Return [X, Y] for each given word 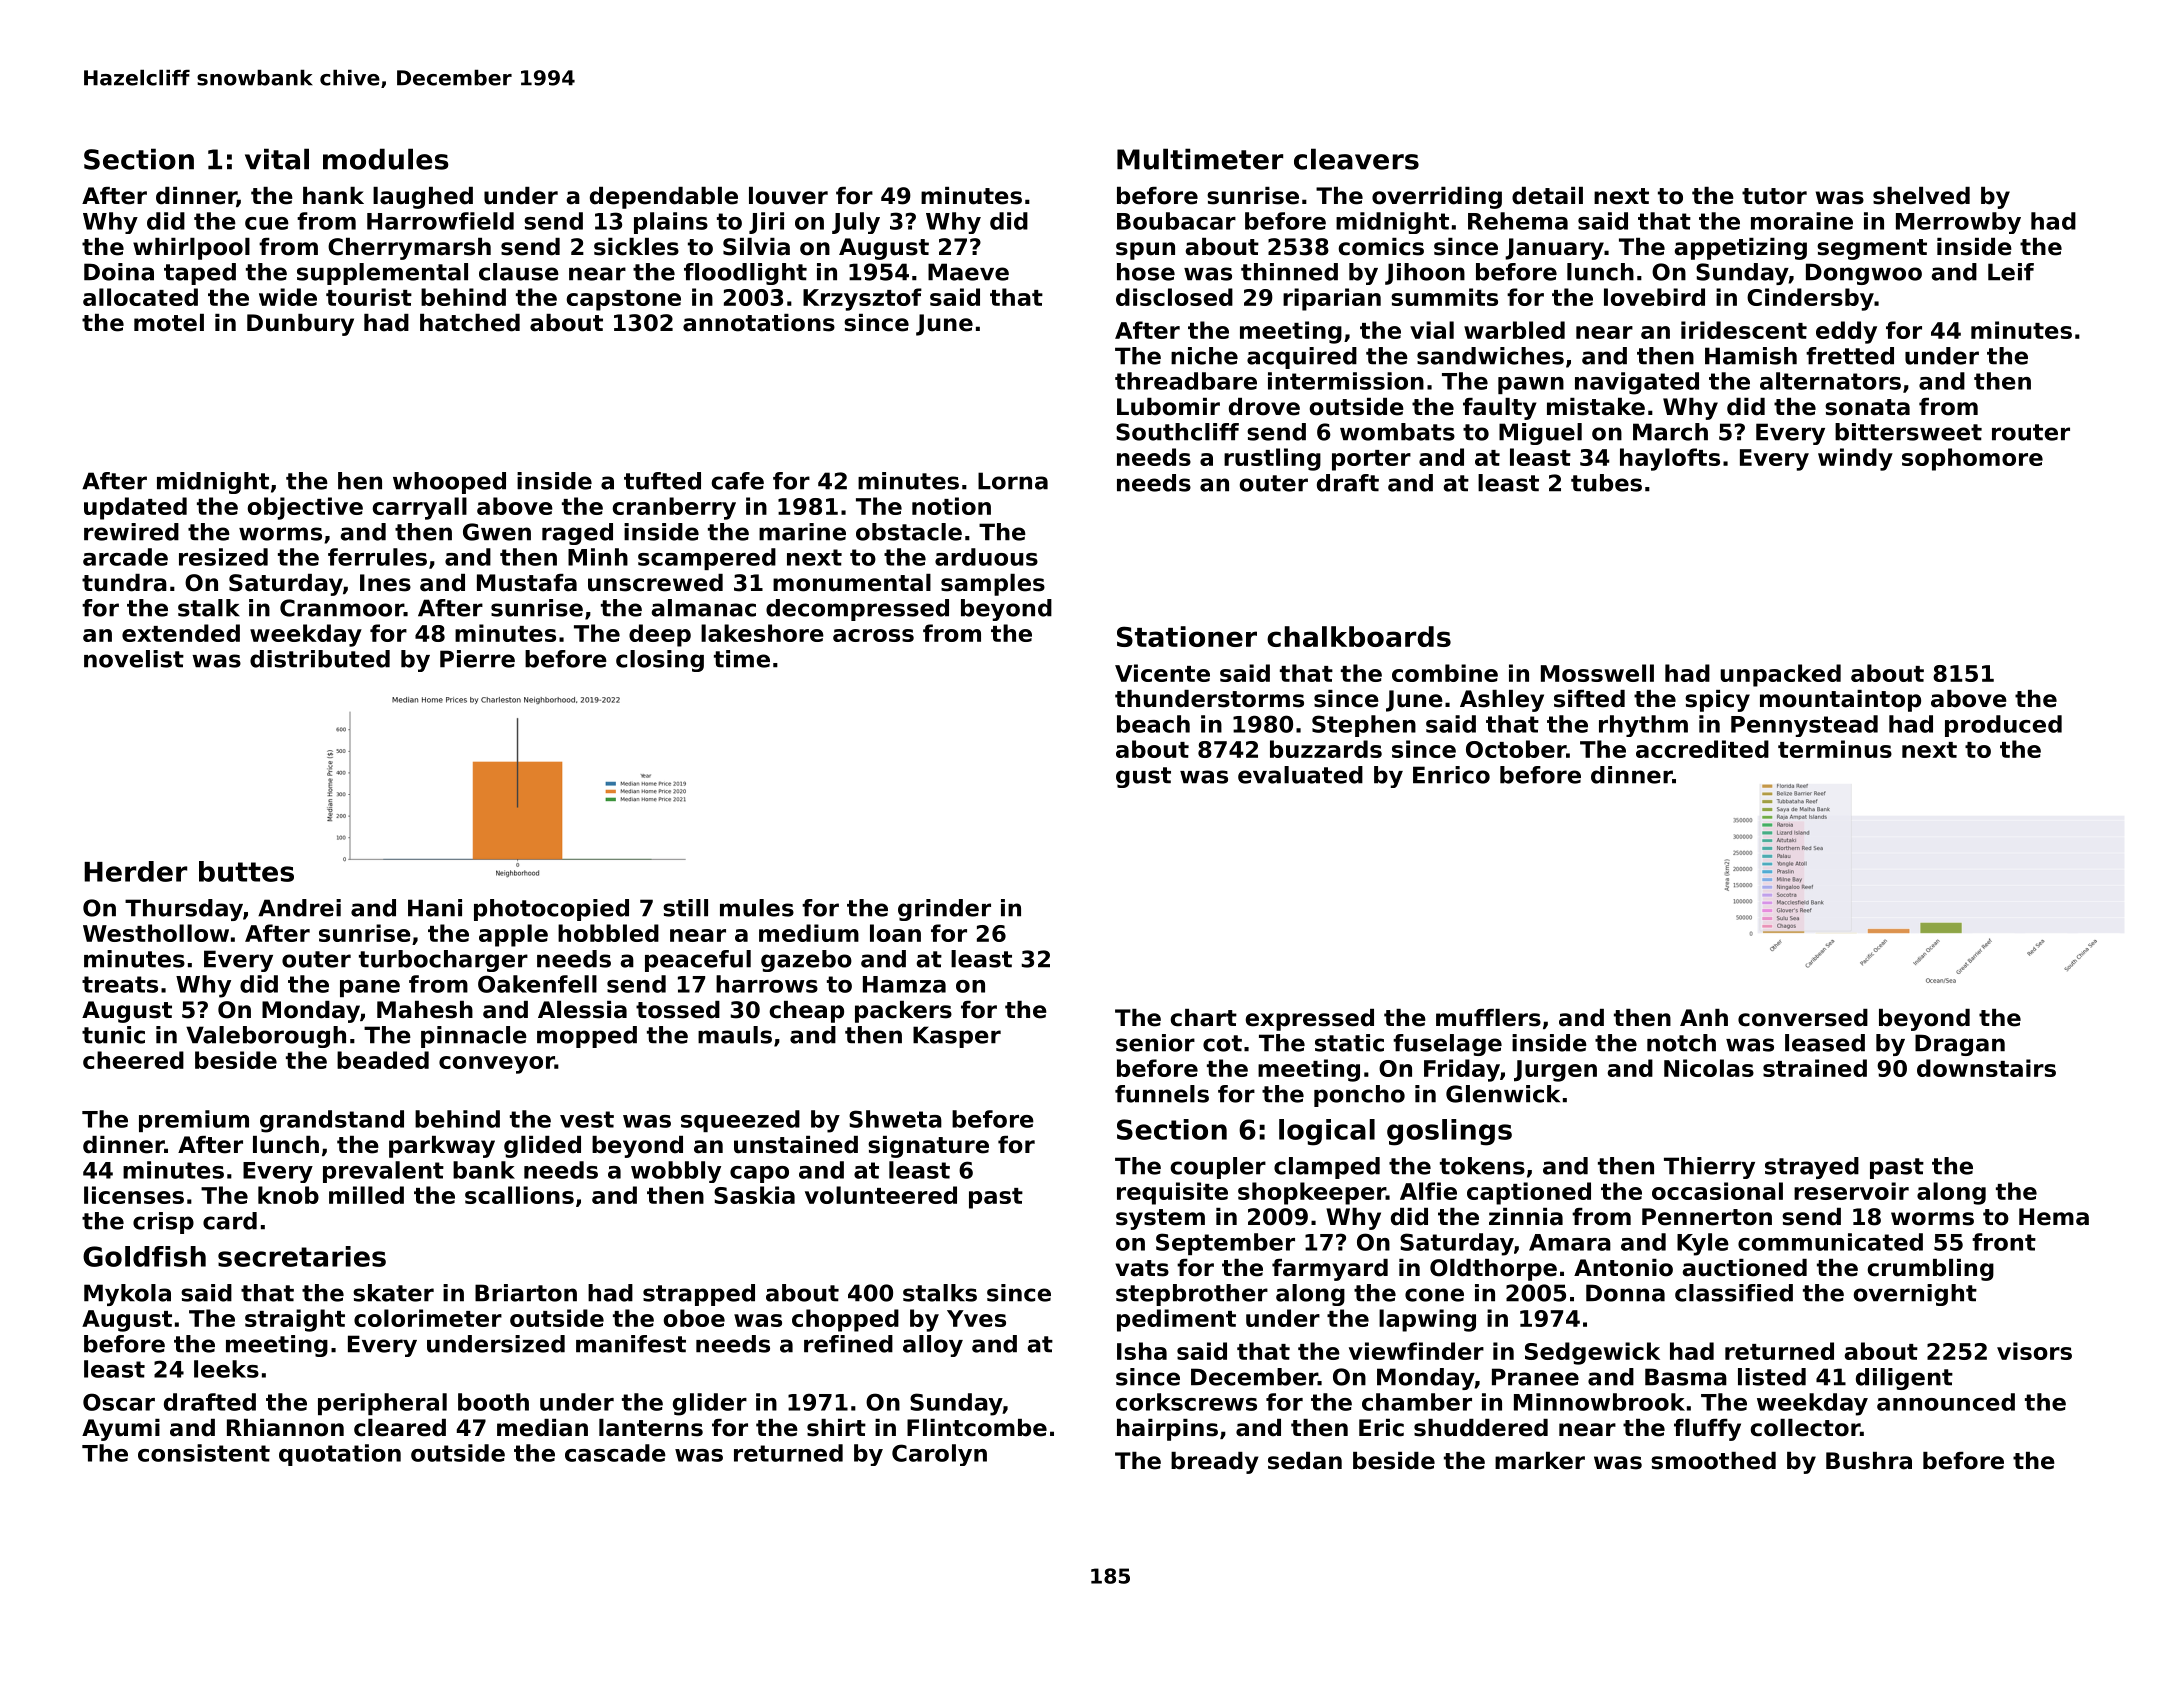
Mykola [127, 1295]
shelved [1921, 196]
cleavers [1356, 159]
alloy [933, 1346]
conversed [1803, 1018]
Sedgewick [1592, 1353]
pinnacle [474, 1037]
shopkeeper [1312, 1193]
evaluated [1300, 775]
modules [386, 159]
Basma [1686, 1377]
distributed [320, 659]
